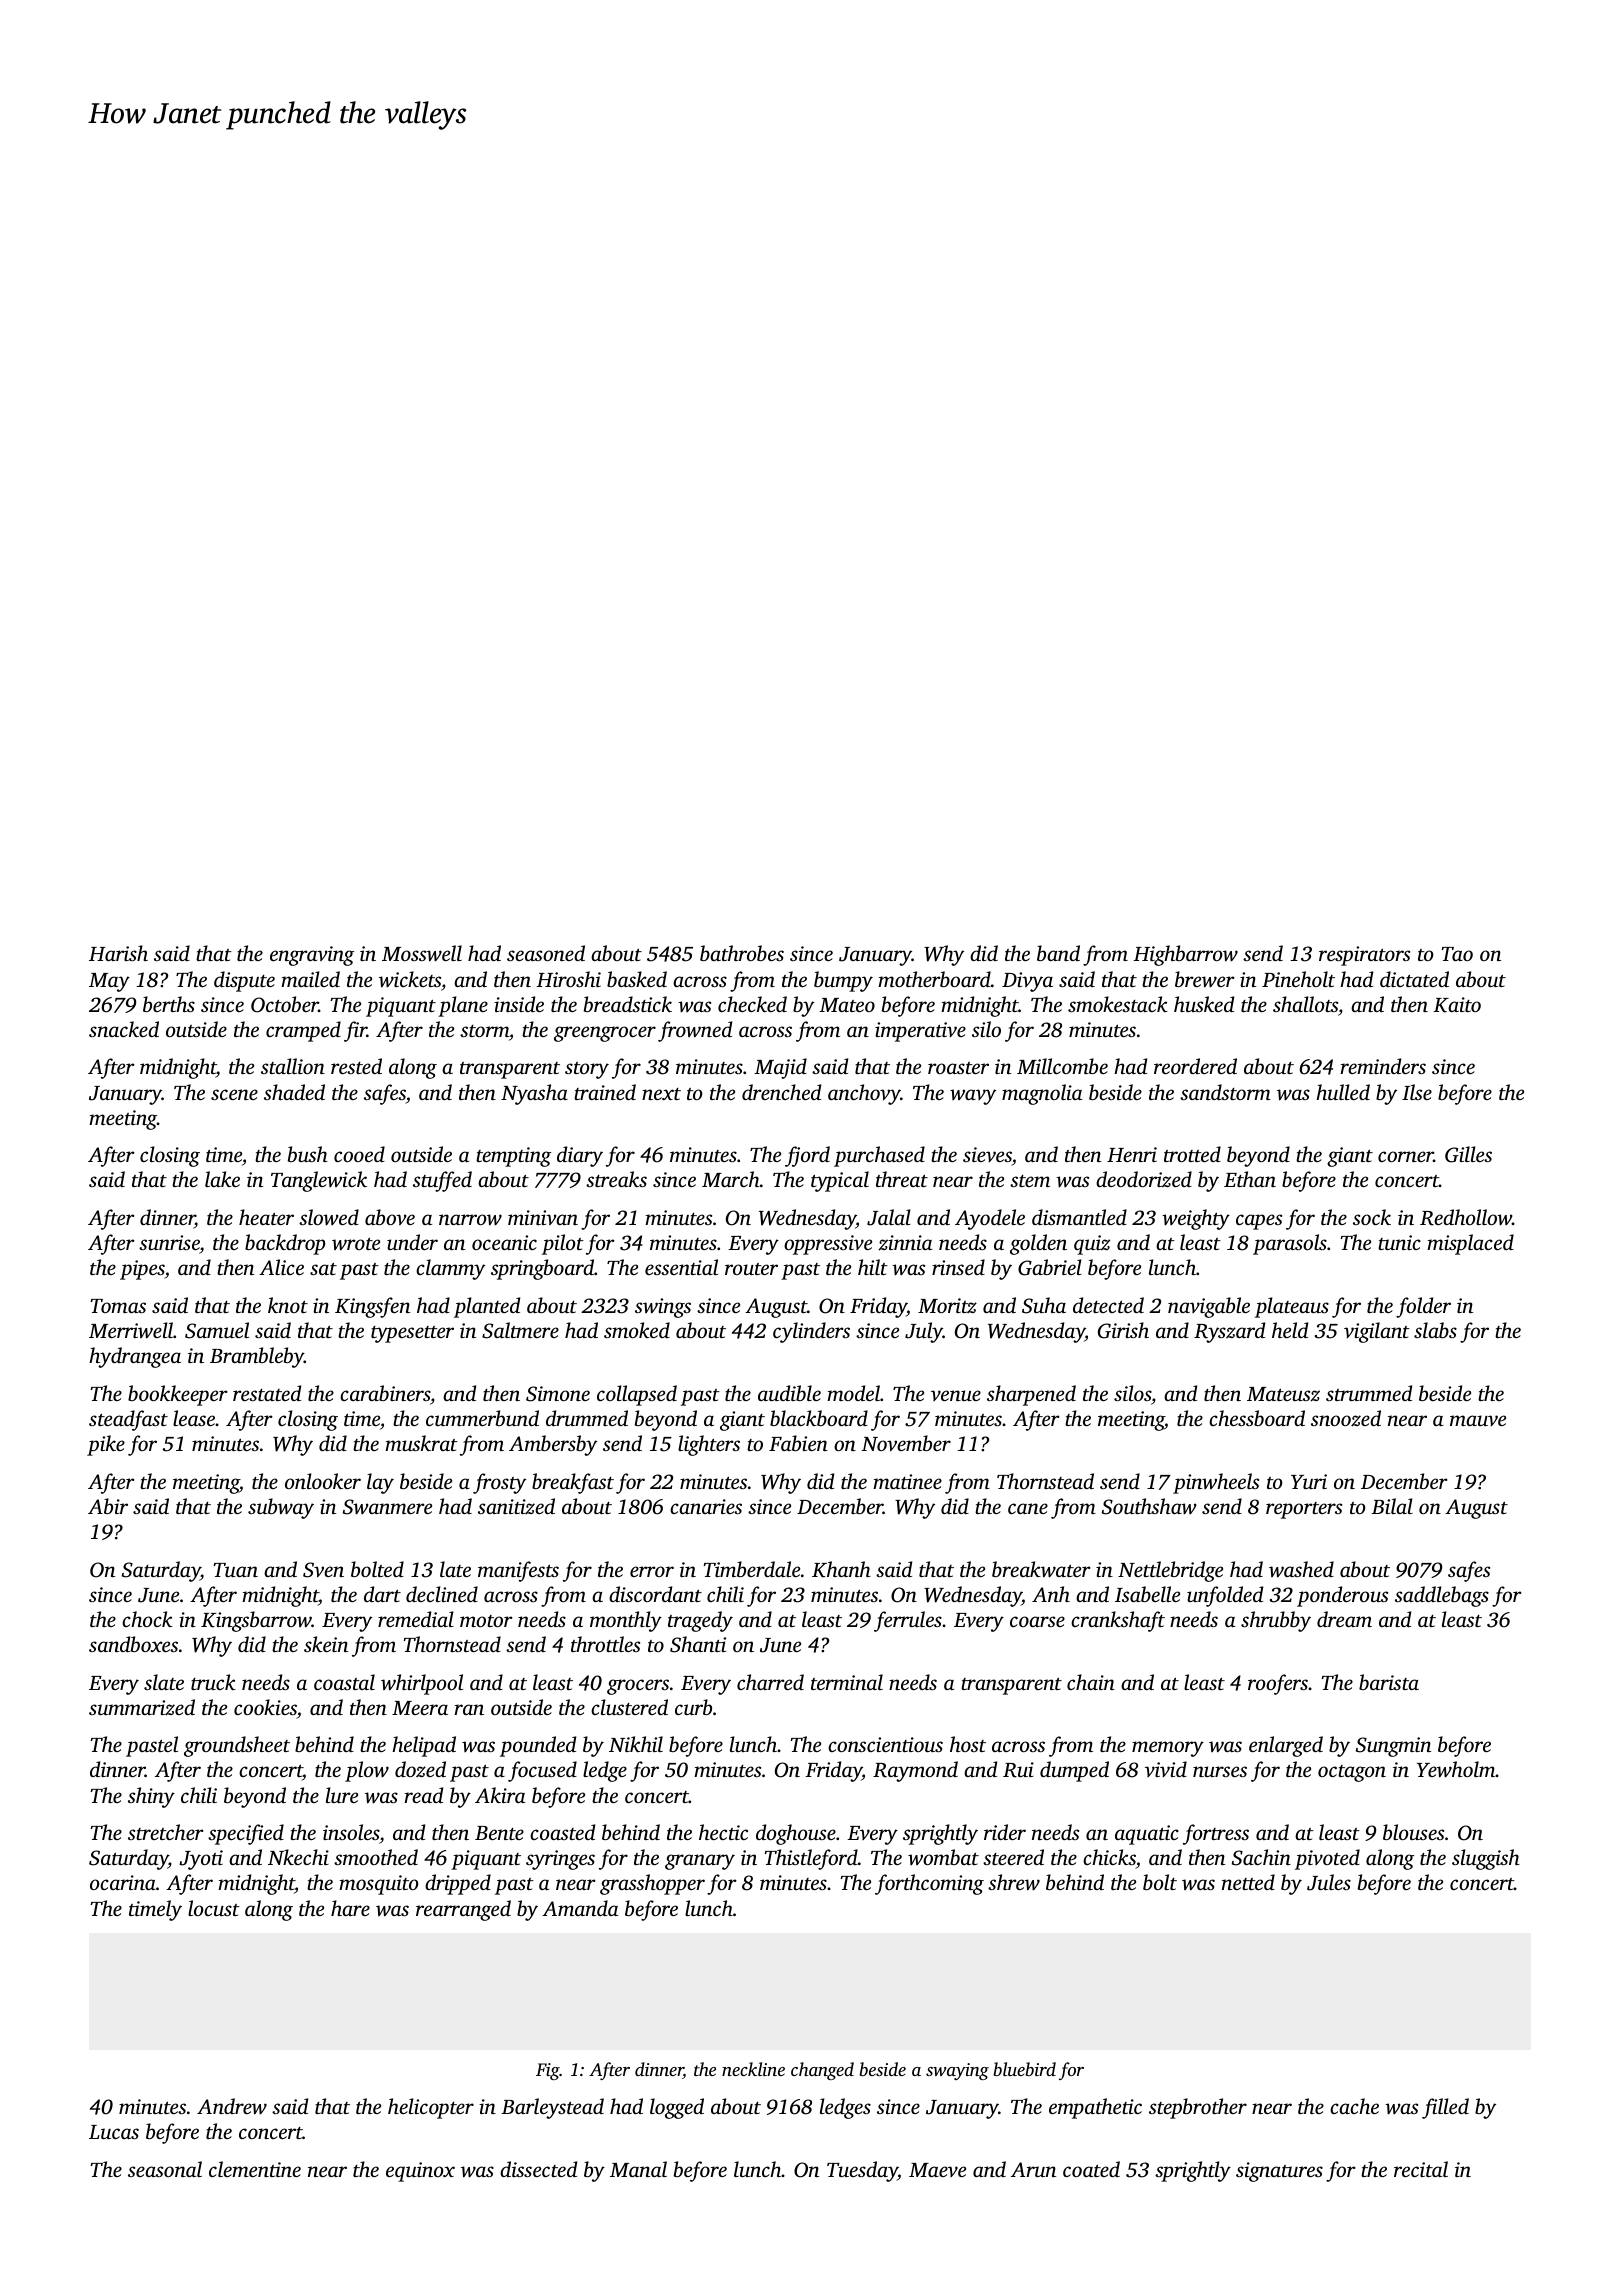  What do you see at coordinates (822, 2071) in the document?
I see `changed` at bounding box center [822, 2071].
